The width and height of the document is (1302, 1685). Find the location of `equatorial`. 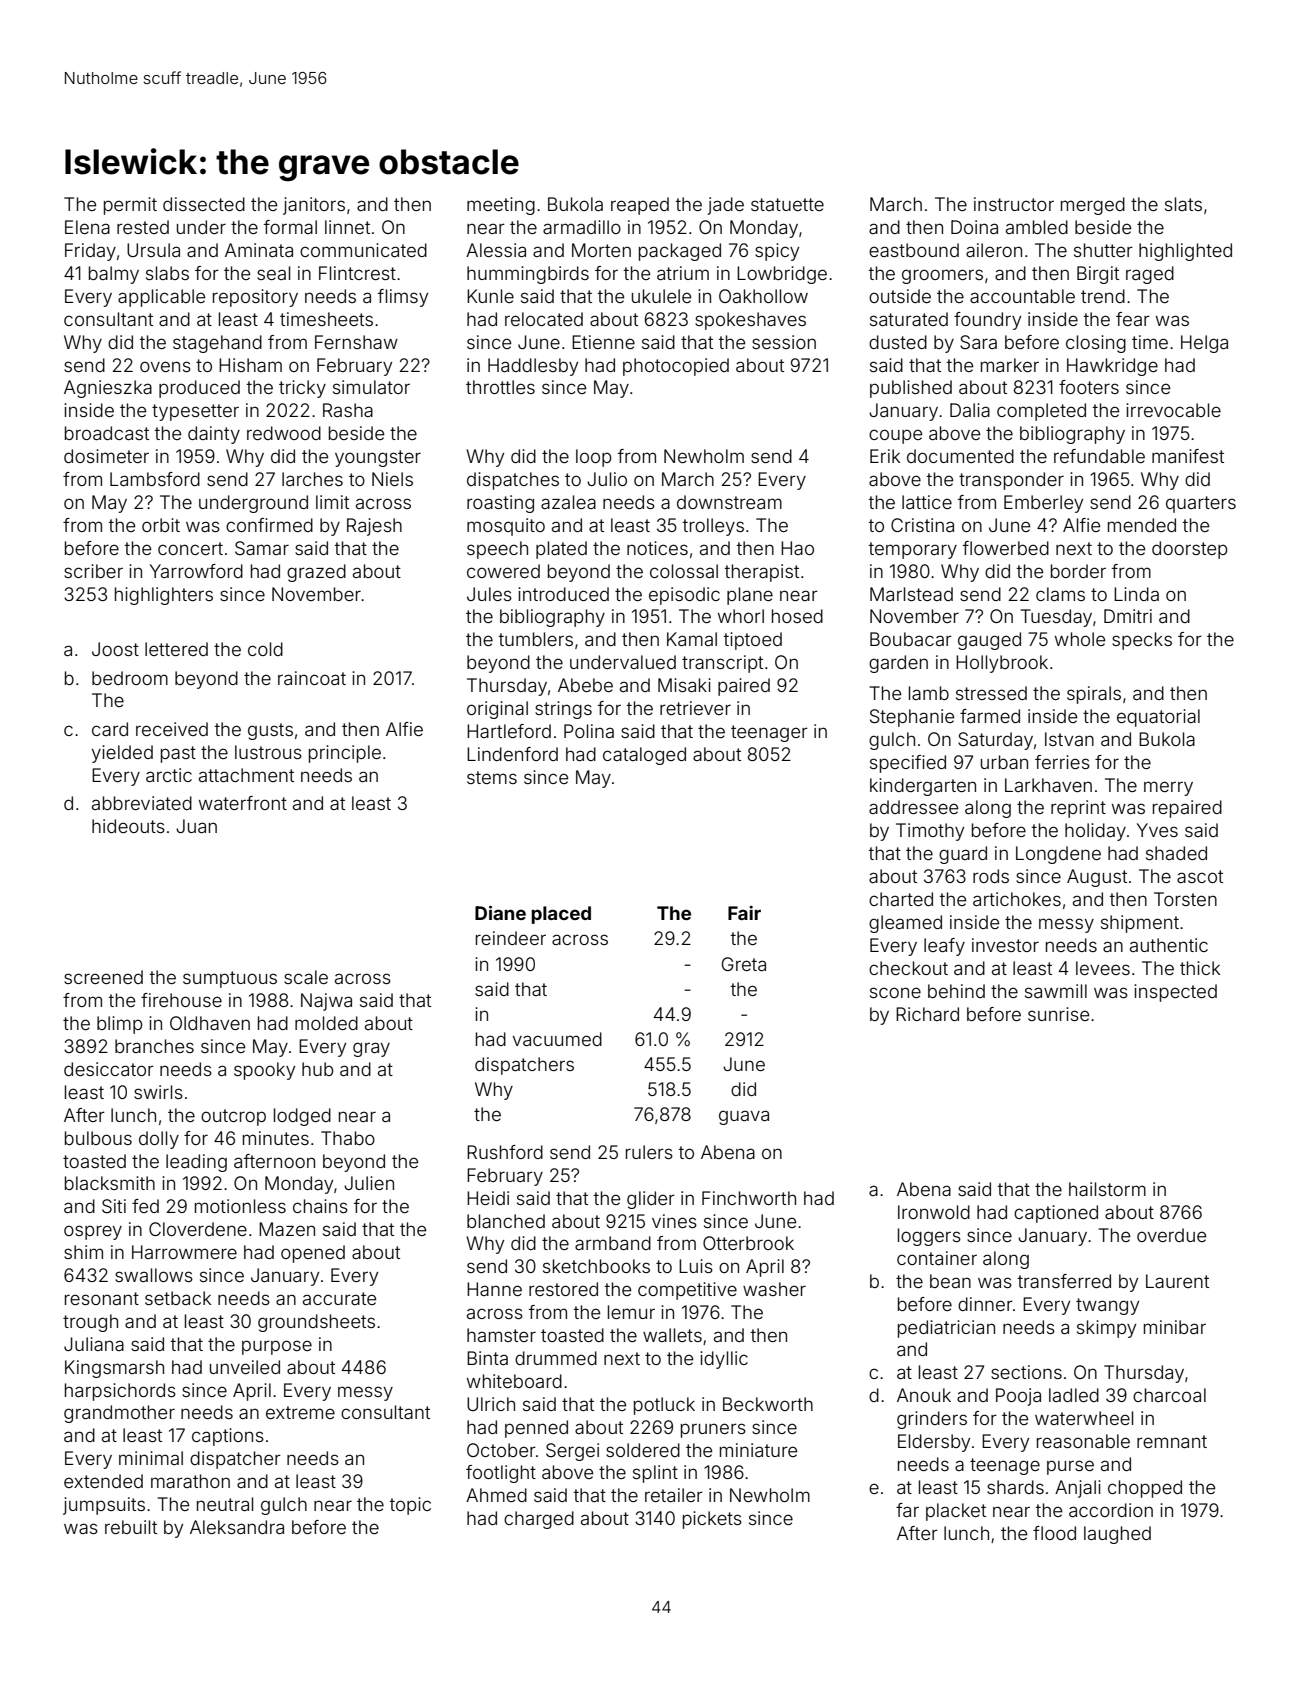

equatorial is located at coordinates (1158, 718).
